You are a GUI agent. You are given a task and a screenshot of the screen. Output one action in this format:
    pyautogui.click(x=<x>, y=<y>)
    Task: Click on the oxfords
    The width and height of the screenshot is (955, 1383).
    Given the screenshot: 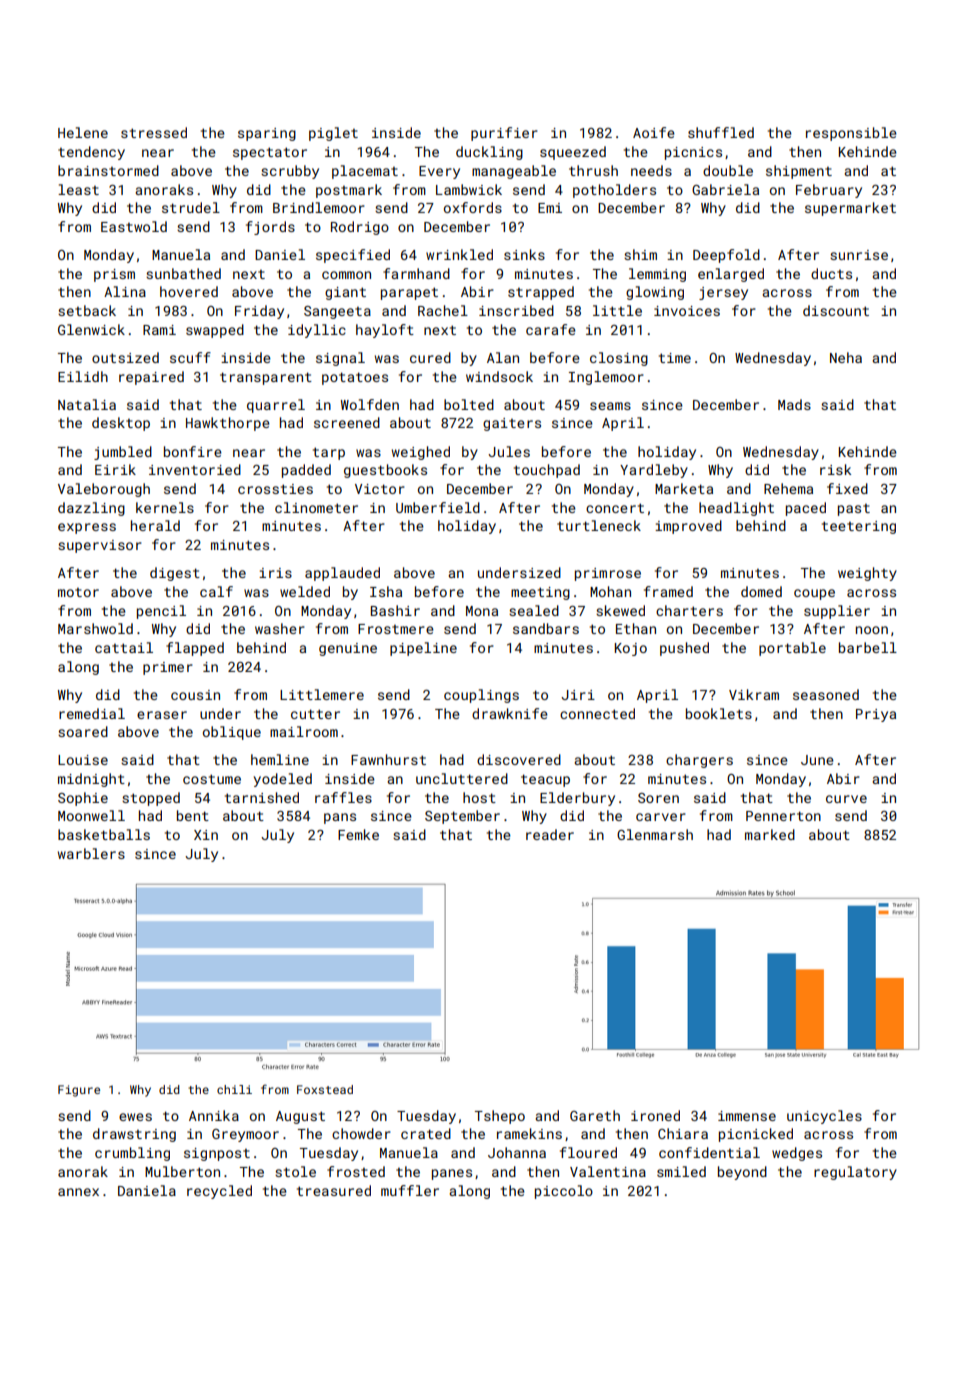 What is the action you would take?
    pyautogui.click(x=473, y=207)
